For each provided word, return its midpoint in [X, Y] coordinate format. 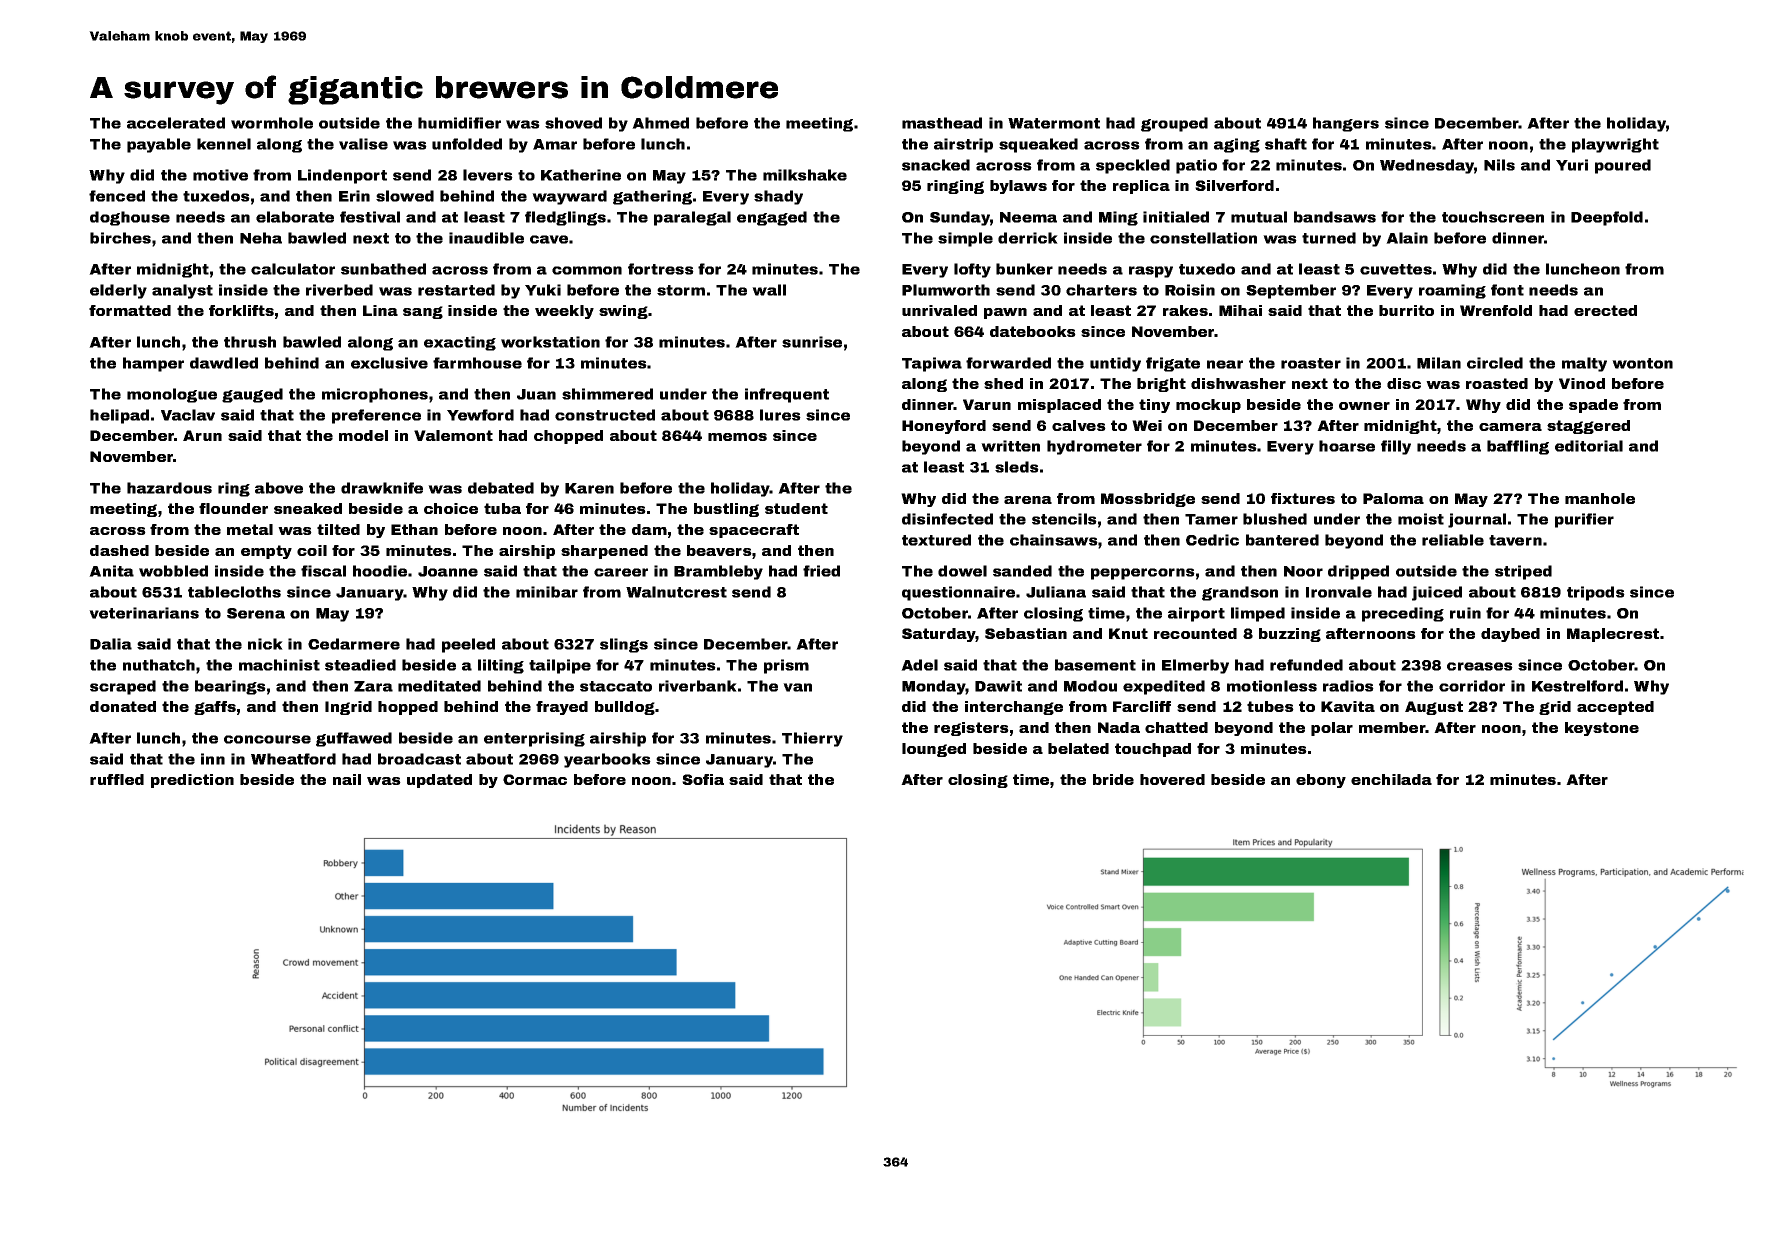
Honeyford [944, 427]
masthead [942, 123]
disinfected [947, 519]
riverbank [698, 686]
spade [1593, 406]
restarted [456, 290]
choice [451, 508]
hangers [1346, 124]
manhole [1600, 498]
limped [1258, 614]
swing [623, 312]
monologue [172, 395]
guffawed [354, 739]
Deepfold [1607, 218]
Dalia [111, 644]
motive [220, 175]
